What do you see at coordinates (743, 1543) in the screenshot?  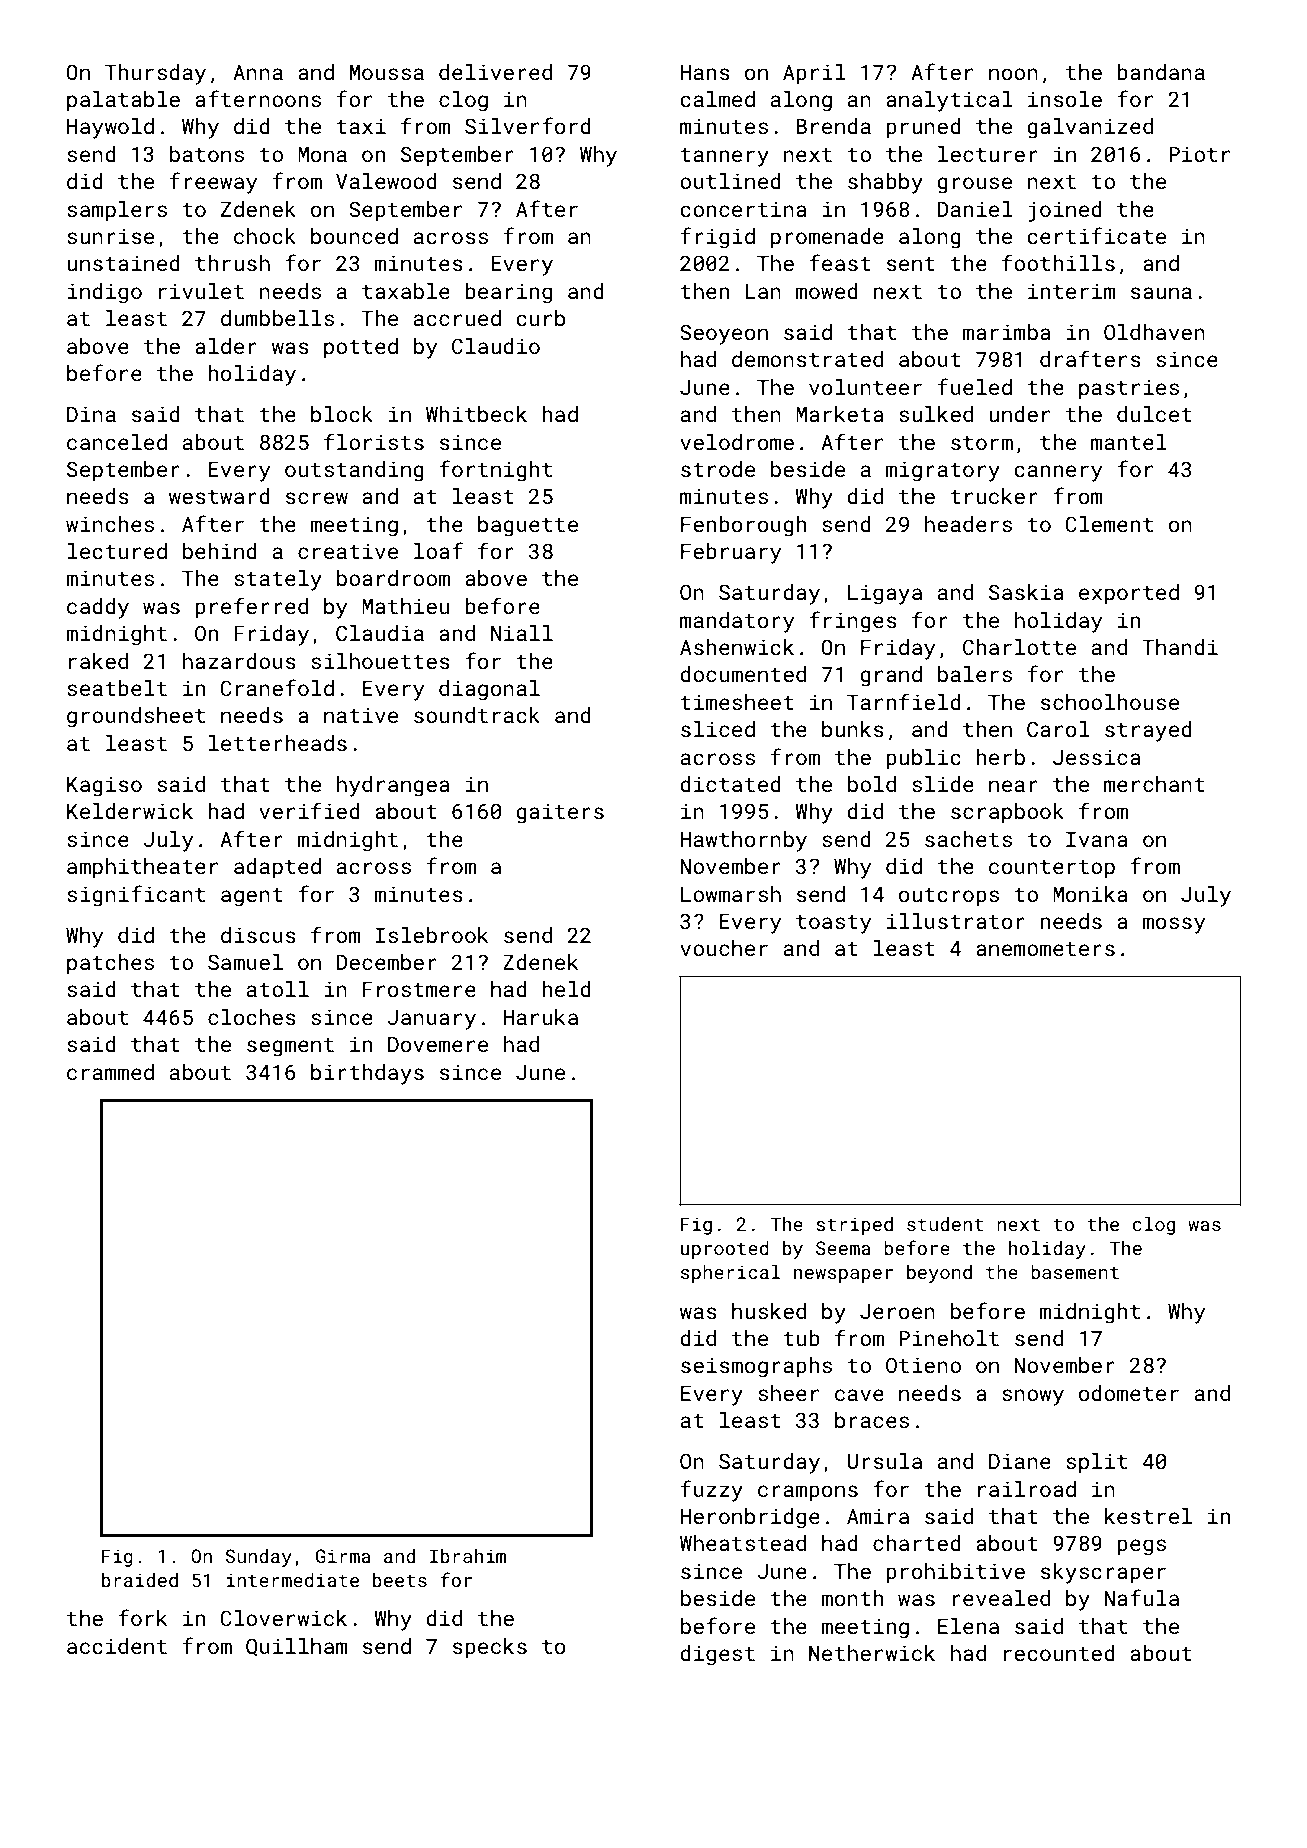 I see `Wheatstead` at bounding box center [743, 1543].
